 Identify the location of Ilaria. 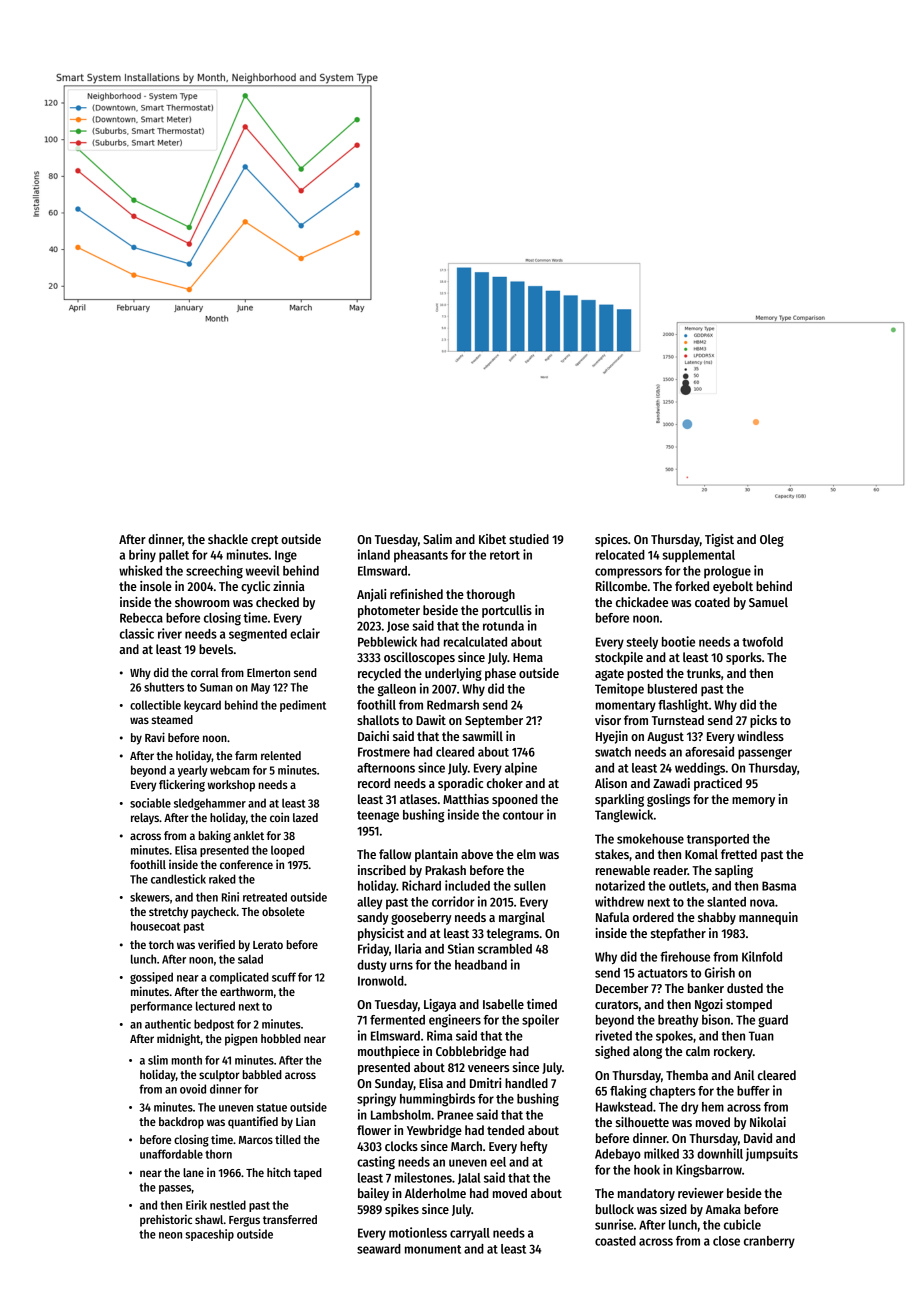
(408, 948).
